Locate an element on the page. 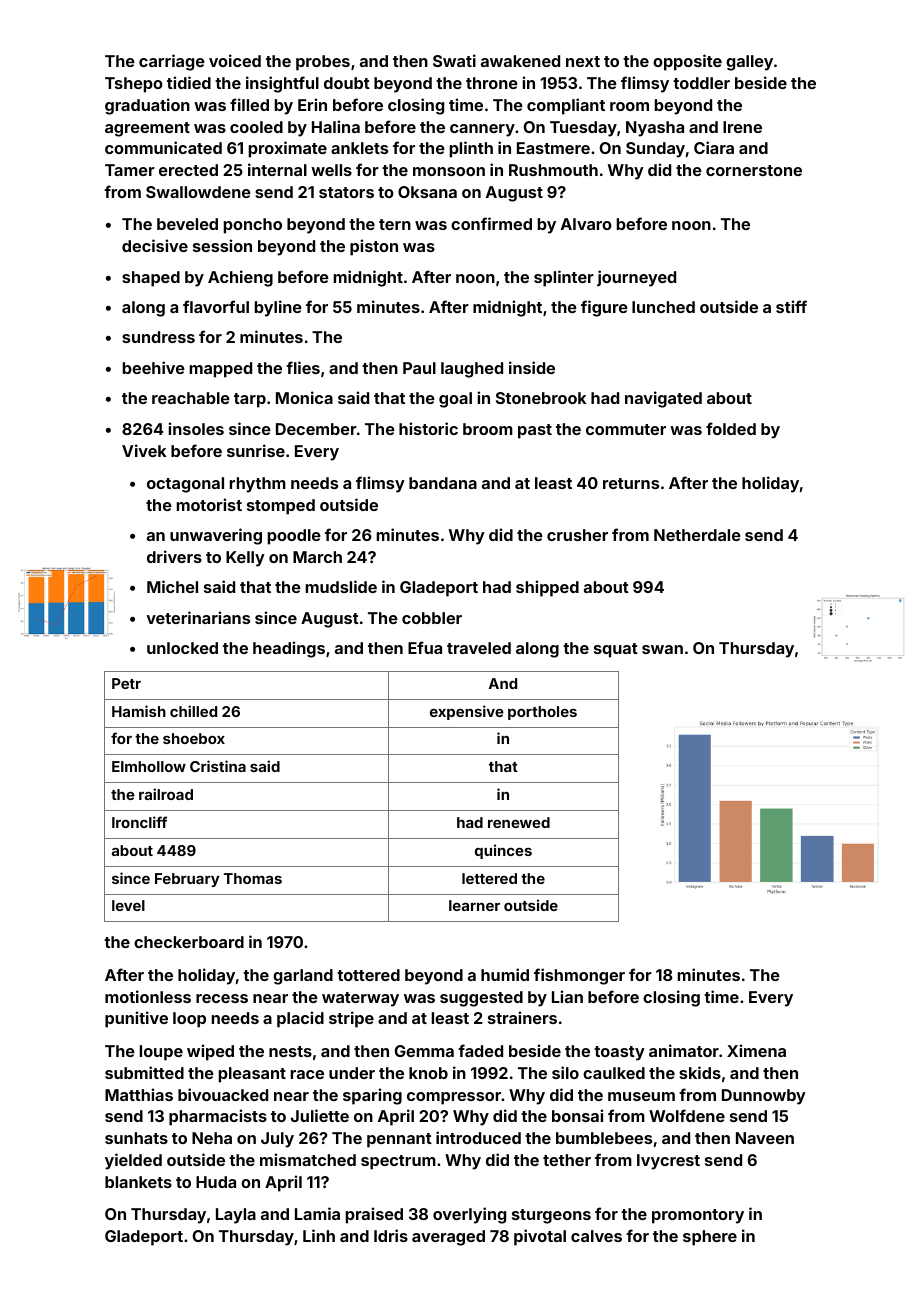 Image resolution: width=924 pixels, height=1314 pixels. throne is located at coordinates (492, 83).
